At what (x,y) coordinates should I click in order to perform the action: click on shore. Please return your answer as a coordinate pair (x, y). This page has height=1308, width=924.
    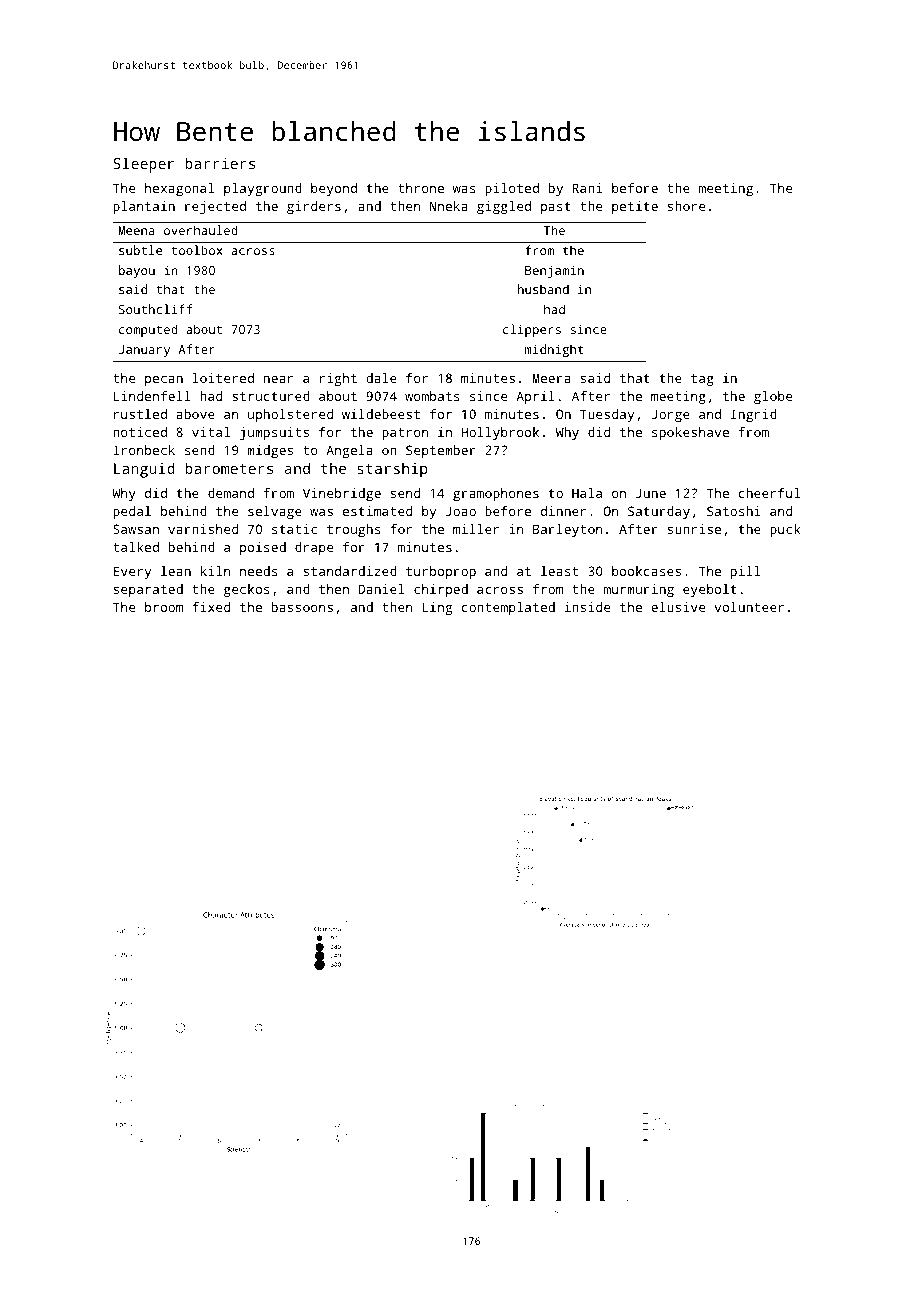
    Looking at the image, I should click on (686, 206).
